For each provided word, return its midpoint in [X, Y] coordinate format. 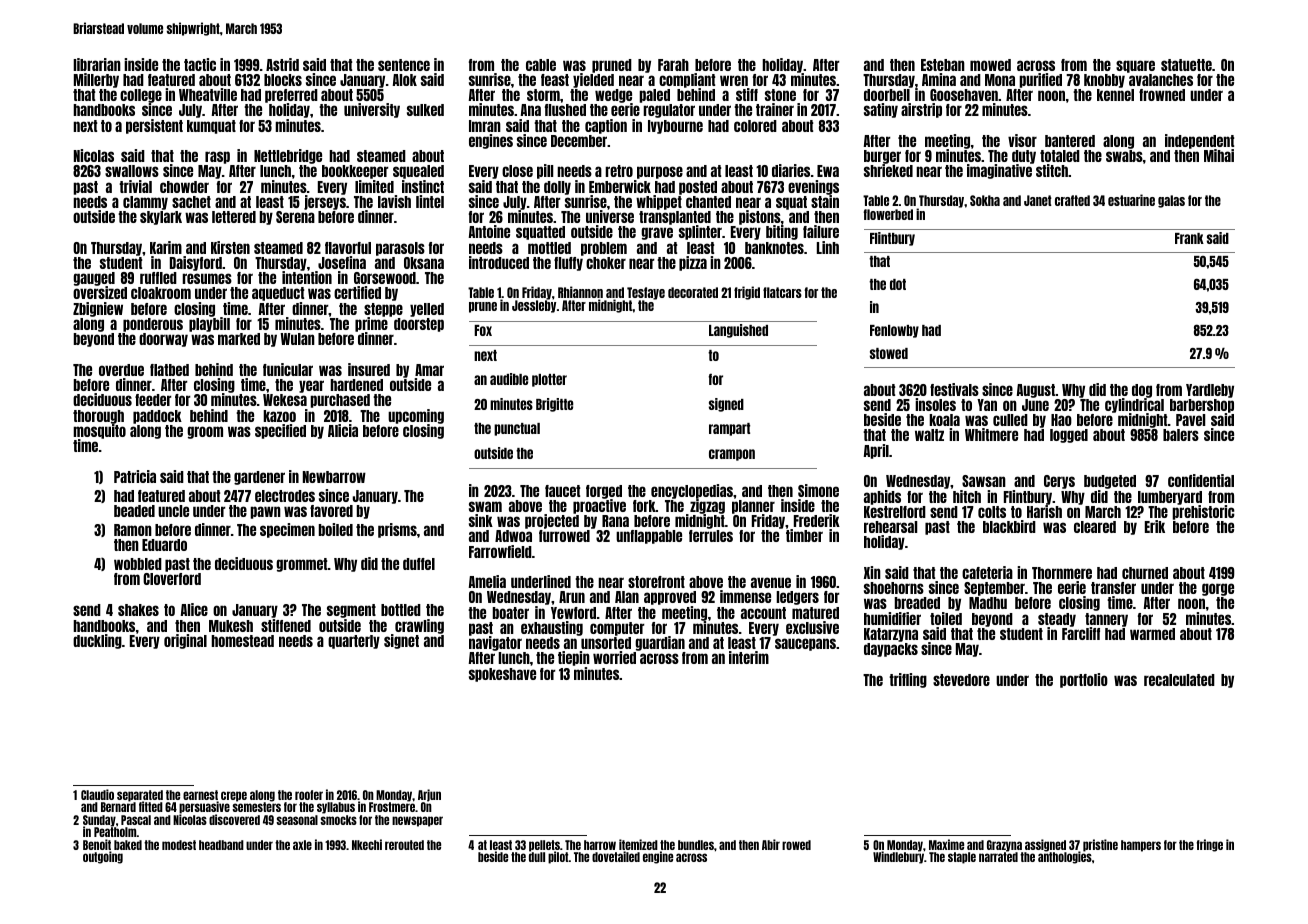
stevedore [961, 680]
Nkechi [367, 844]
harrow [600, 845]
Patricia [135, 476]
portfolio [1084, 680]
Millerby [96, 80]
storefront [656, 582]
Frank [1189, 238]
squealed [418, 172]
